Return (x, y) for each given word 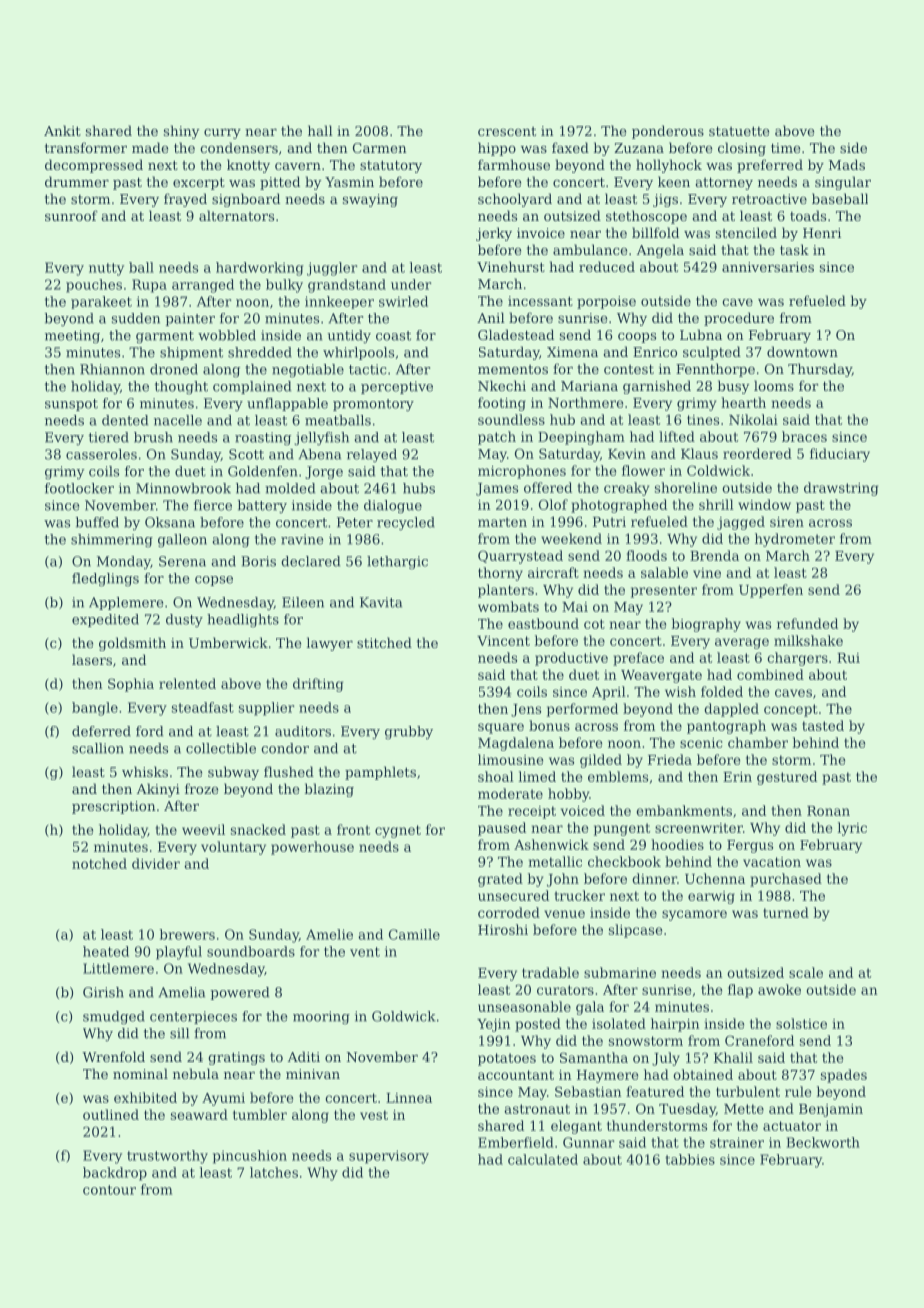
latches (274, 1172)
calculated (543, 1159)
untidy (349, 336)
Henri (822, 233)
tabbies (690, 1159)
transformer (86, 147)
